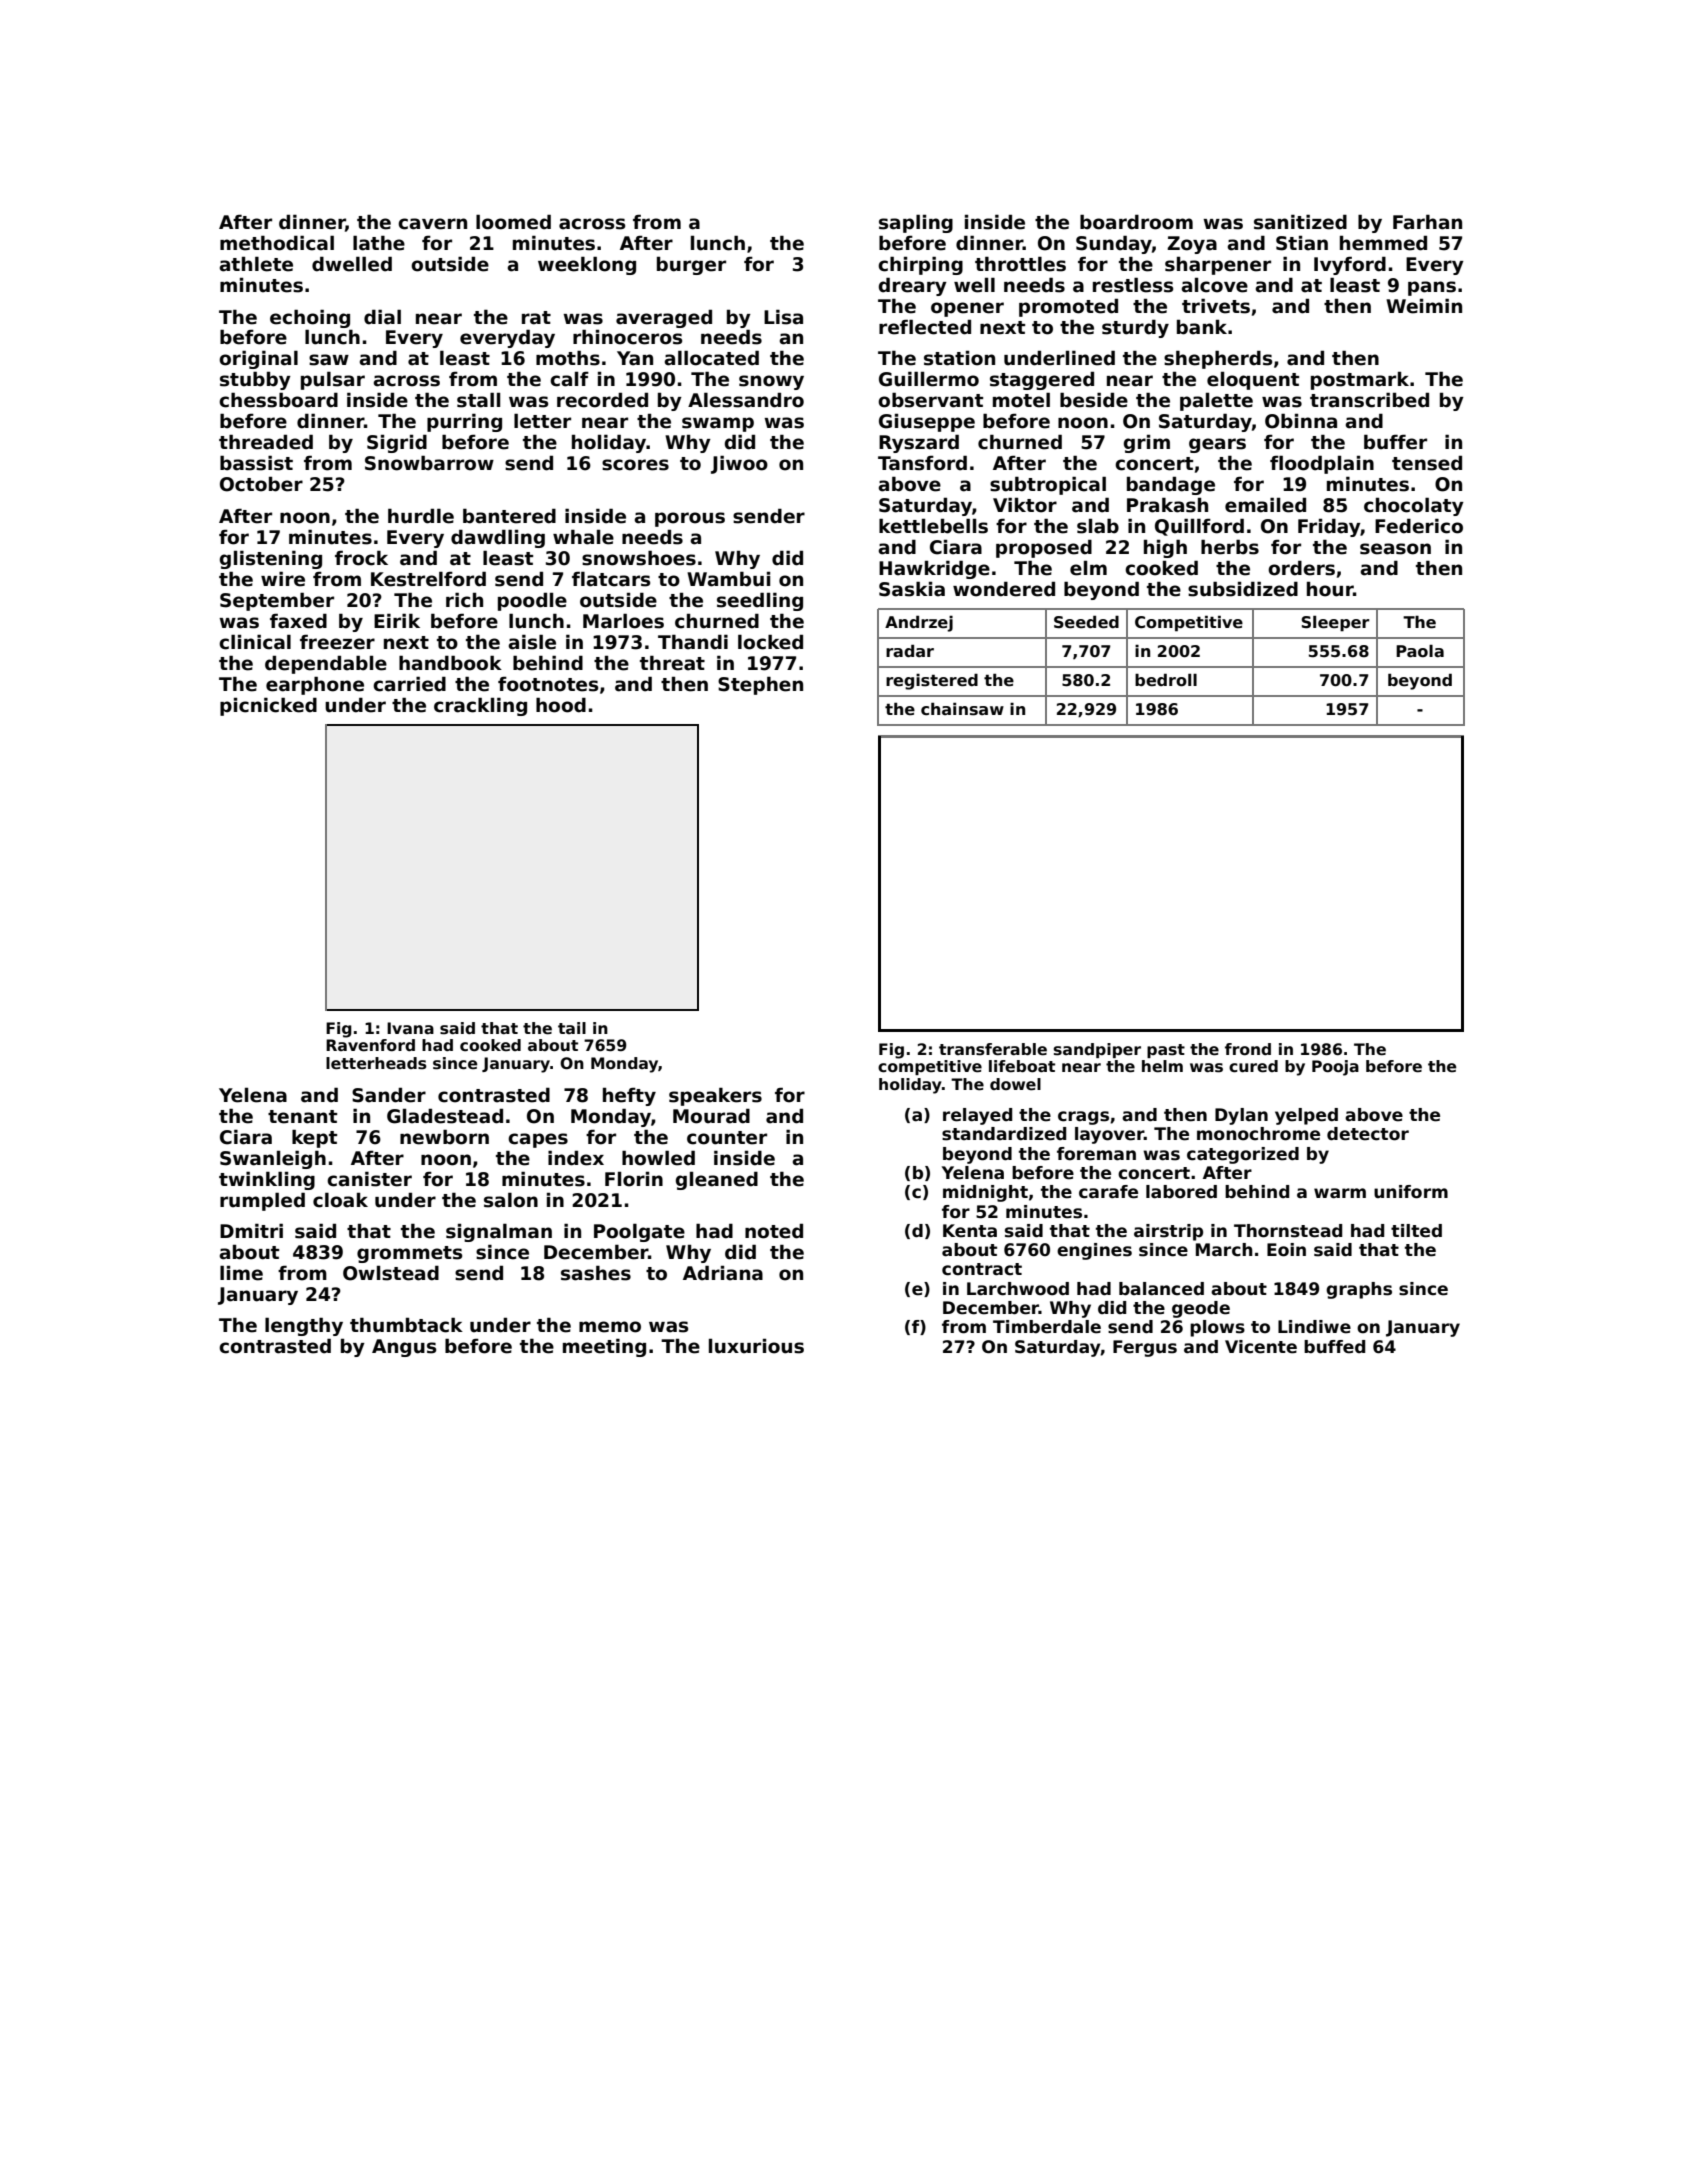 Image resolution: width=1683 pixels, height=2178 pixels. What do you see at coordinates (1048, 485) in the screenshot?
I see `subtropical` at bounding box center [1048, 485].
